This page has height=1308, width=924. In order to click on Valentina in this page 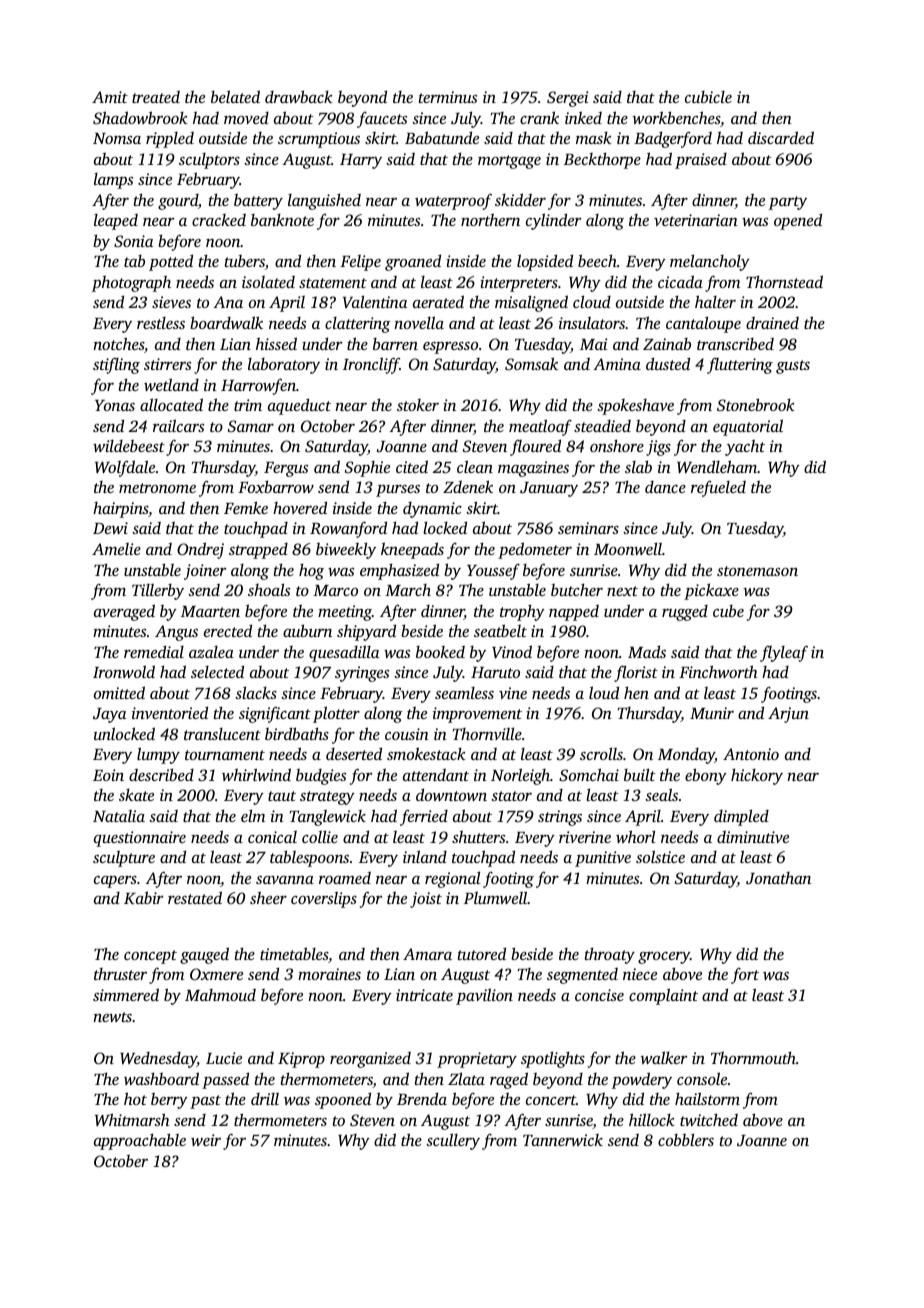, I will do `click(375, 301)`.
